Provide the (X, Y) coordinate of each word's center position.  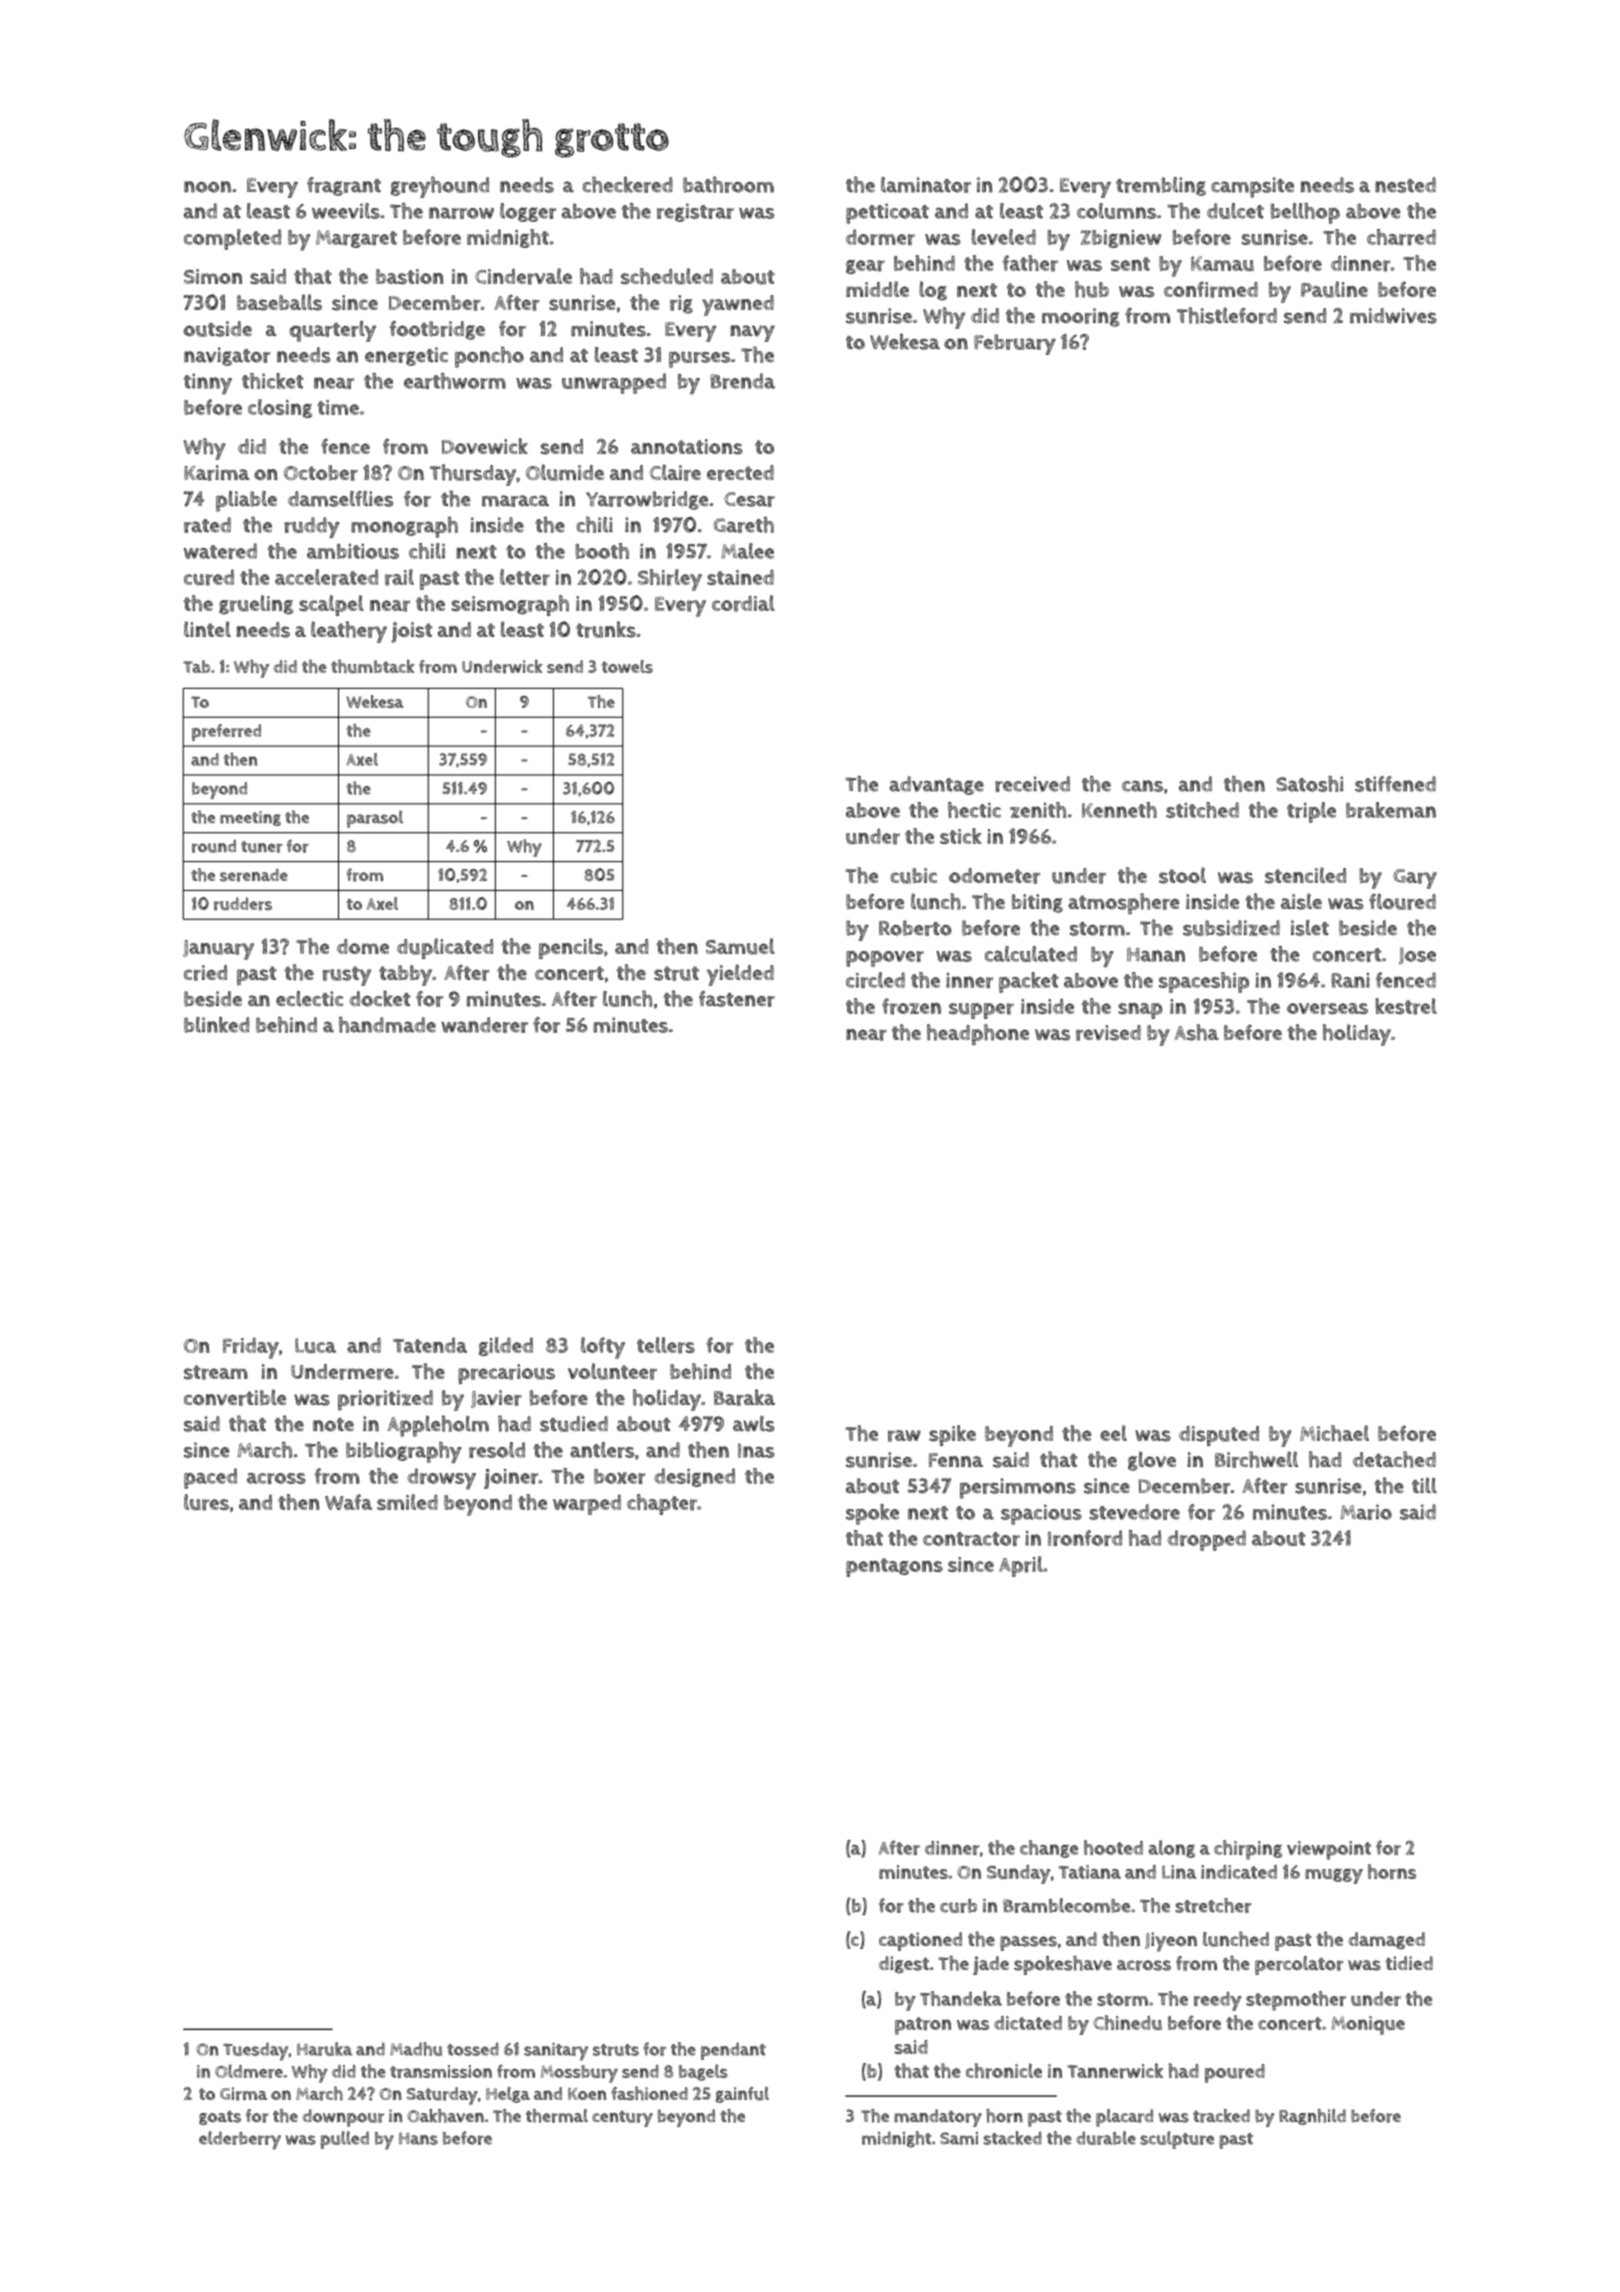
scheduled (667, 276)
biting (1037, 903)
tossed (473, 2049)
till (1424, 1485)
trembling (1161, 186)
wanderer (485, 1025)
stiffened (1395, 784)
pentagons (894, 1567)
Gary (1415, 879)
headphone (978, 1034)
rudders (243, 904)
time (338, 407)
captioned (920, 1941)
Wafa (348, 1502)
